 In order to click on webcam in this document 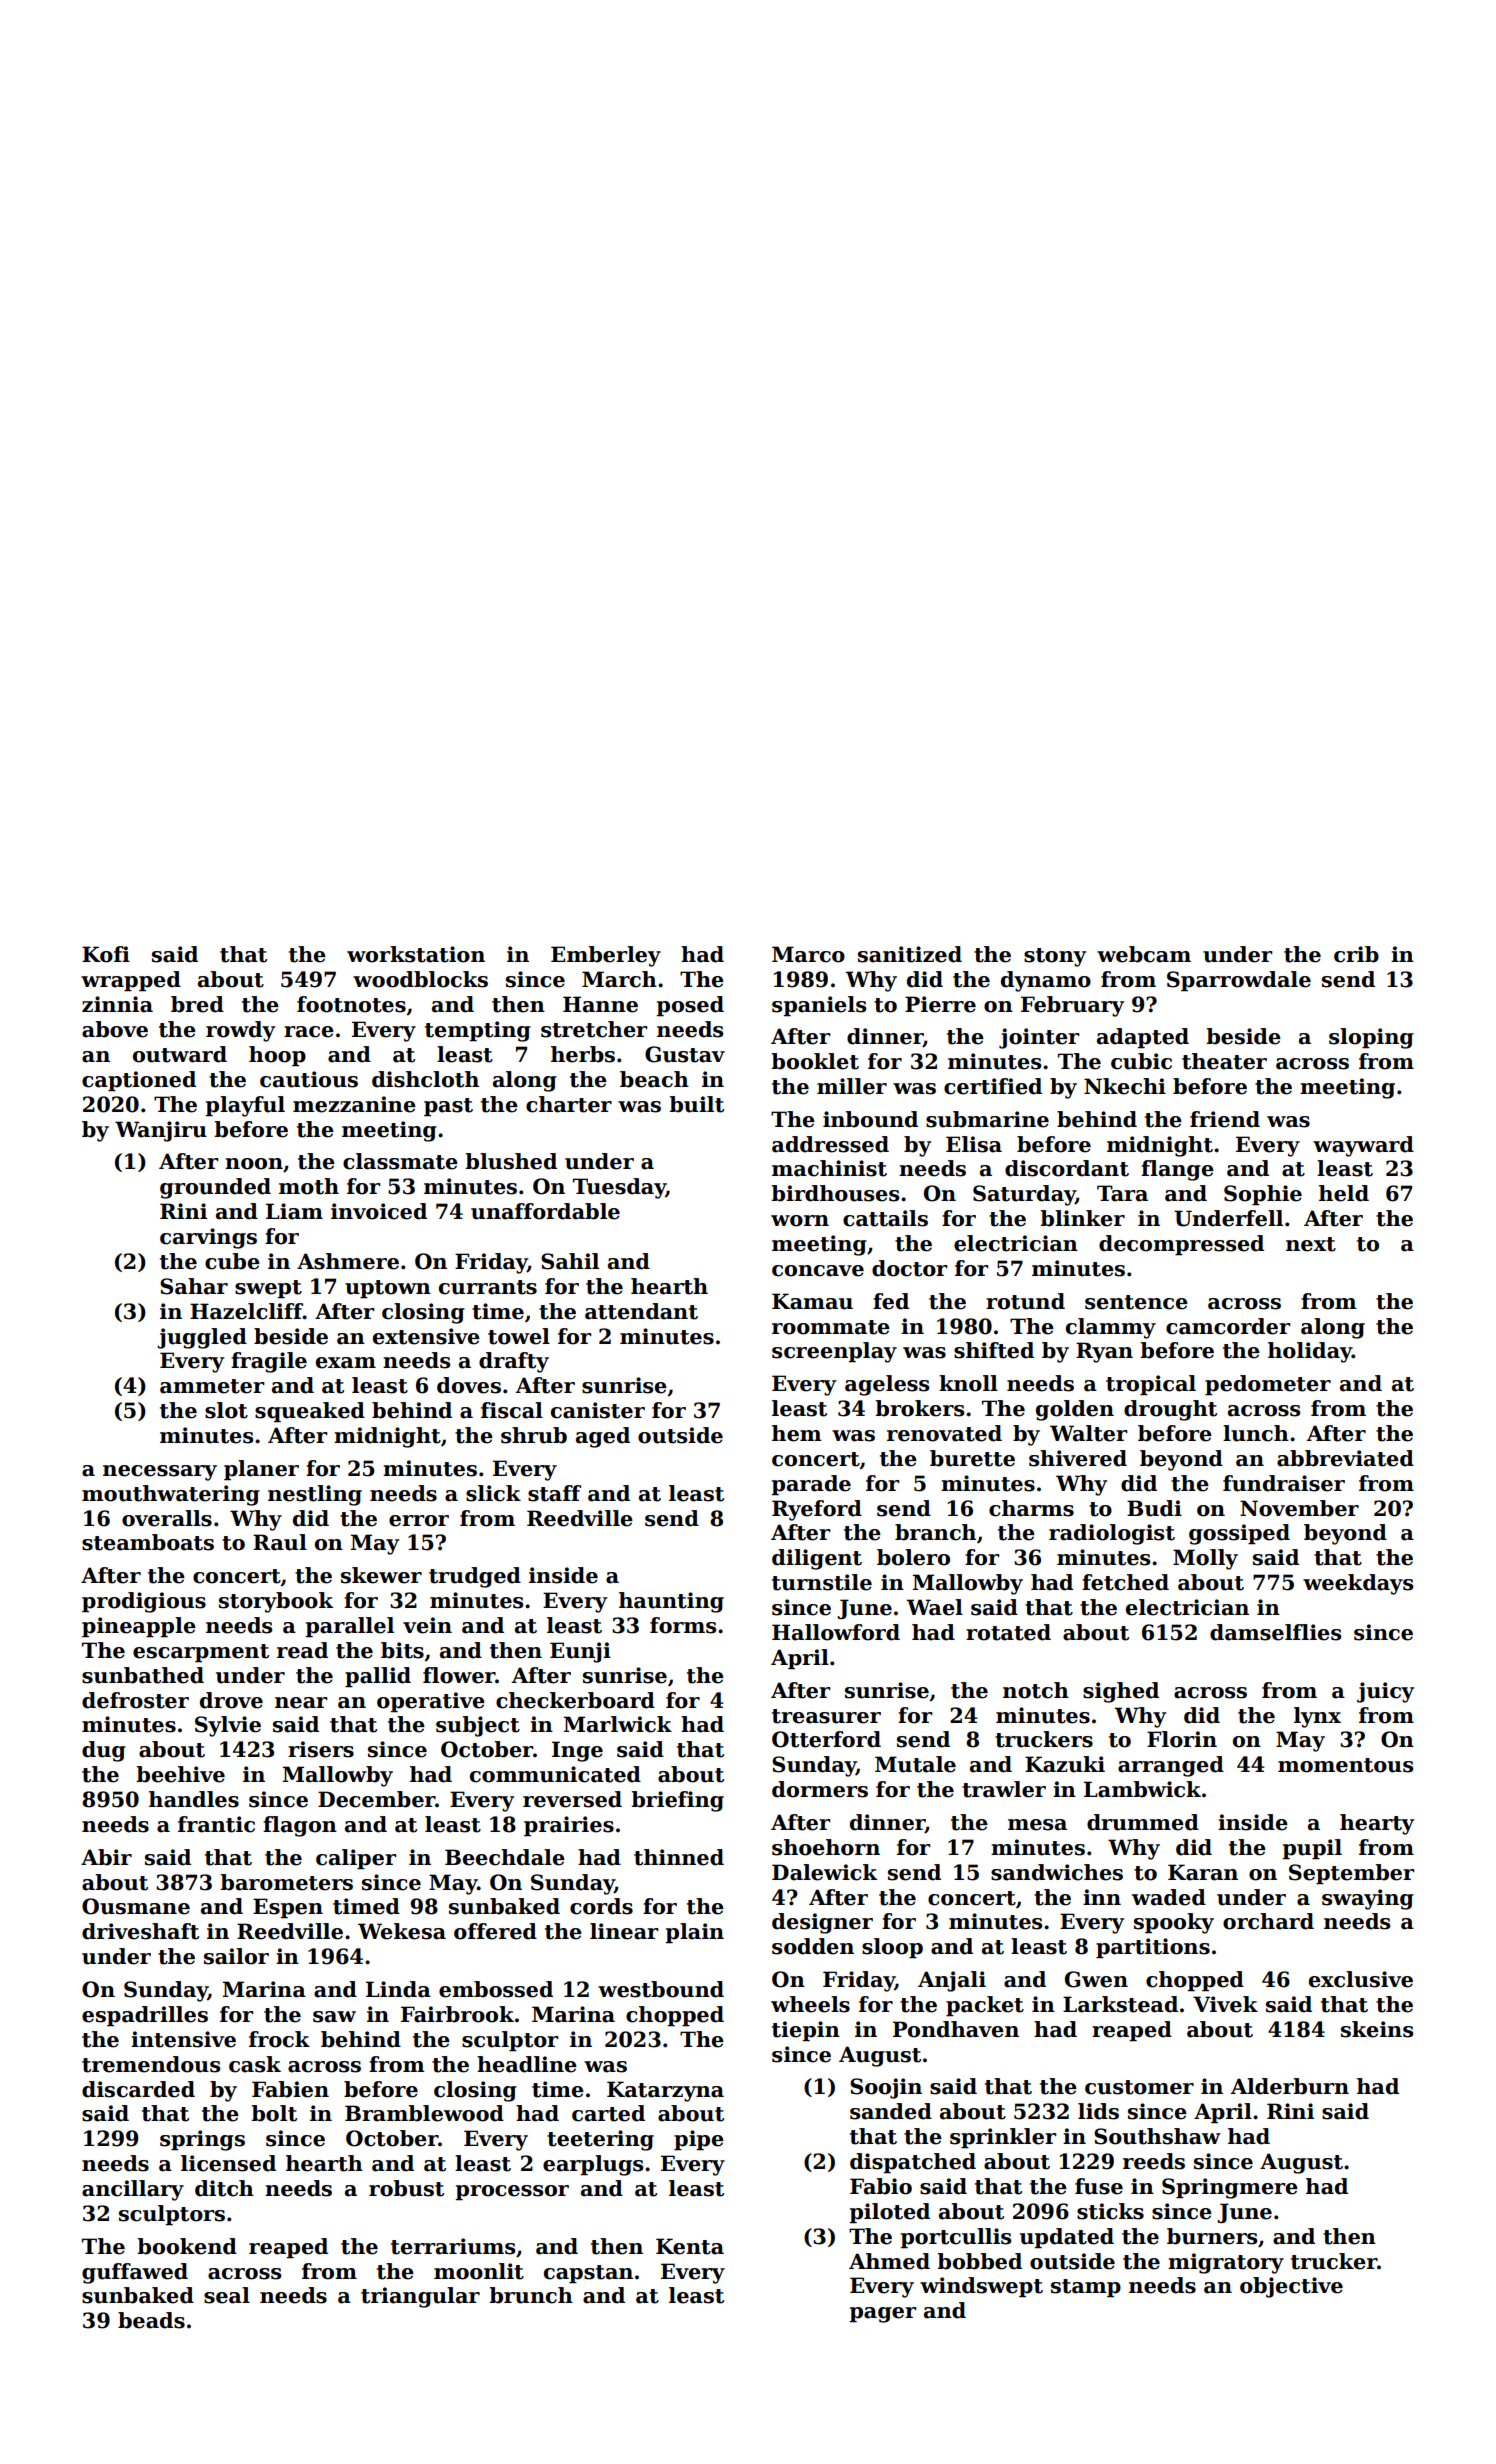, I will do `click(1144, 954)`.
